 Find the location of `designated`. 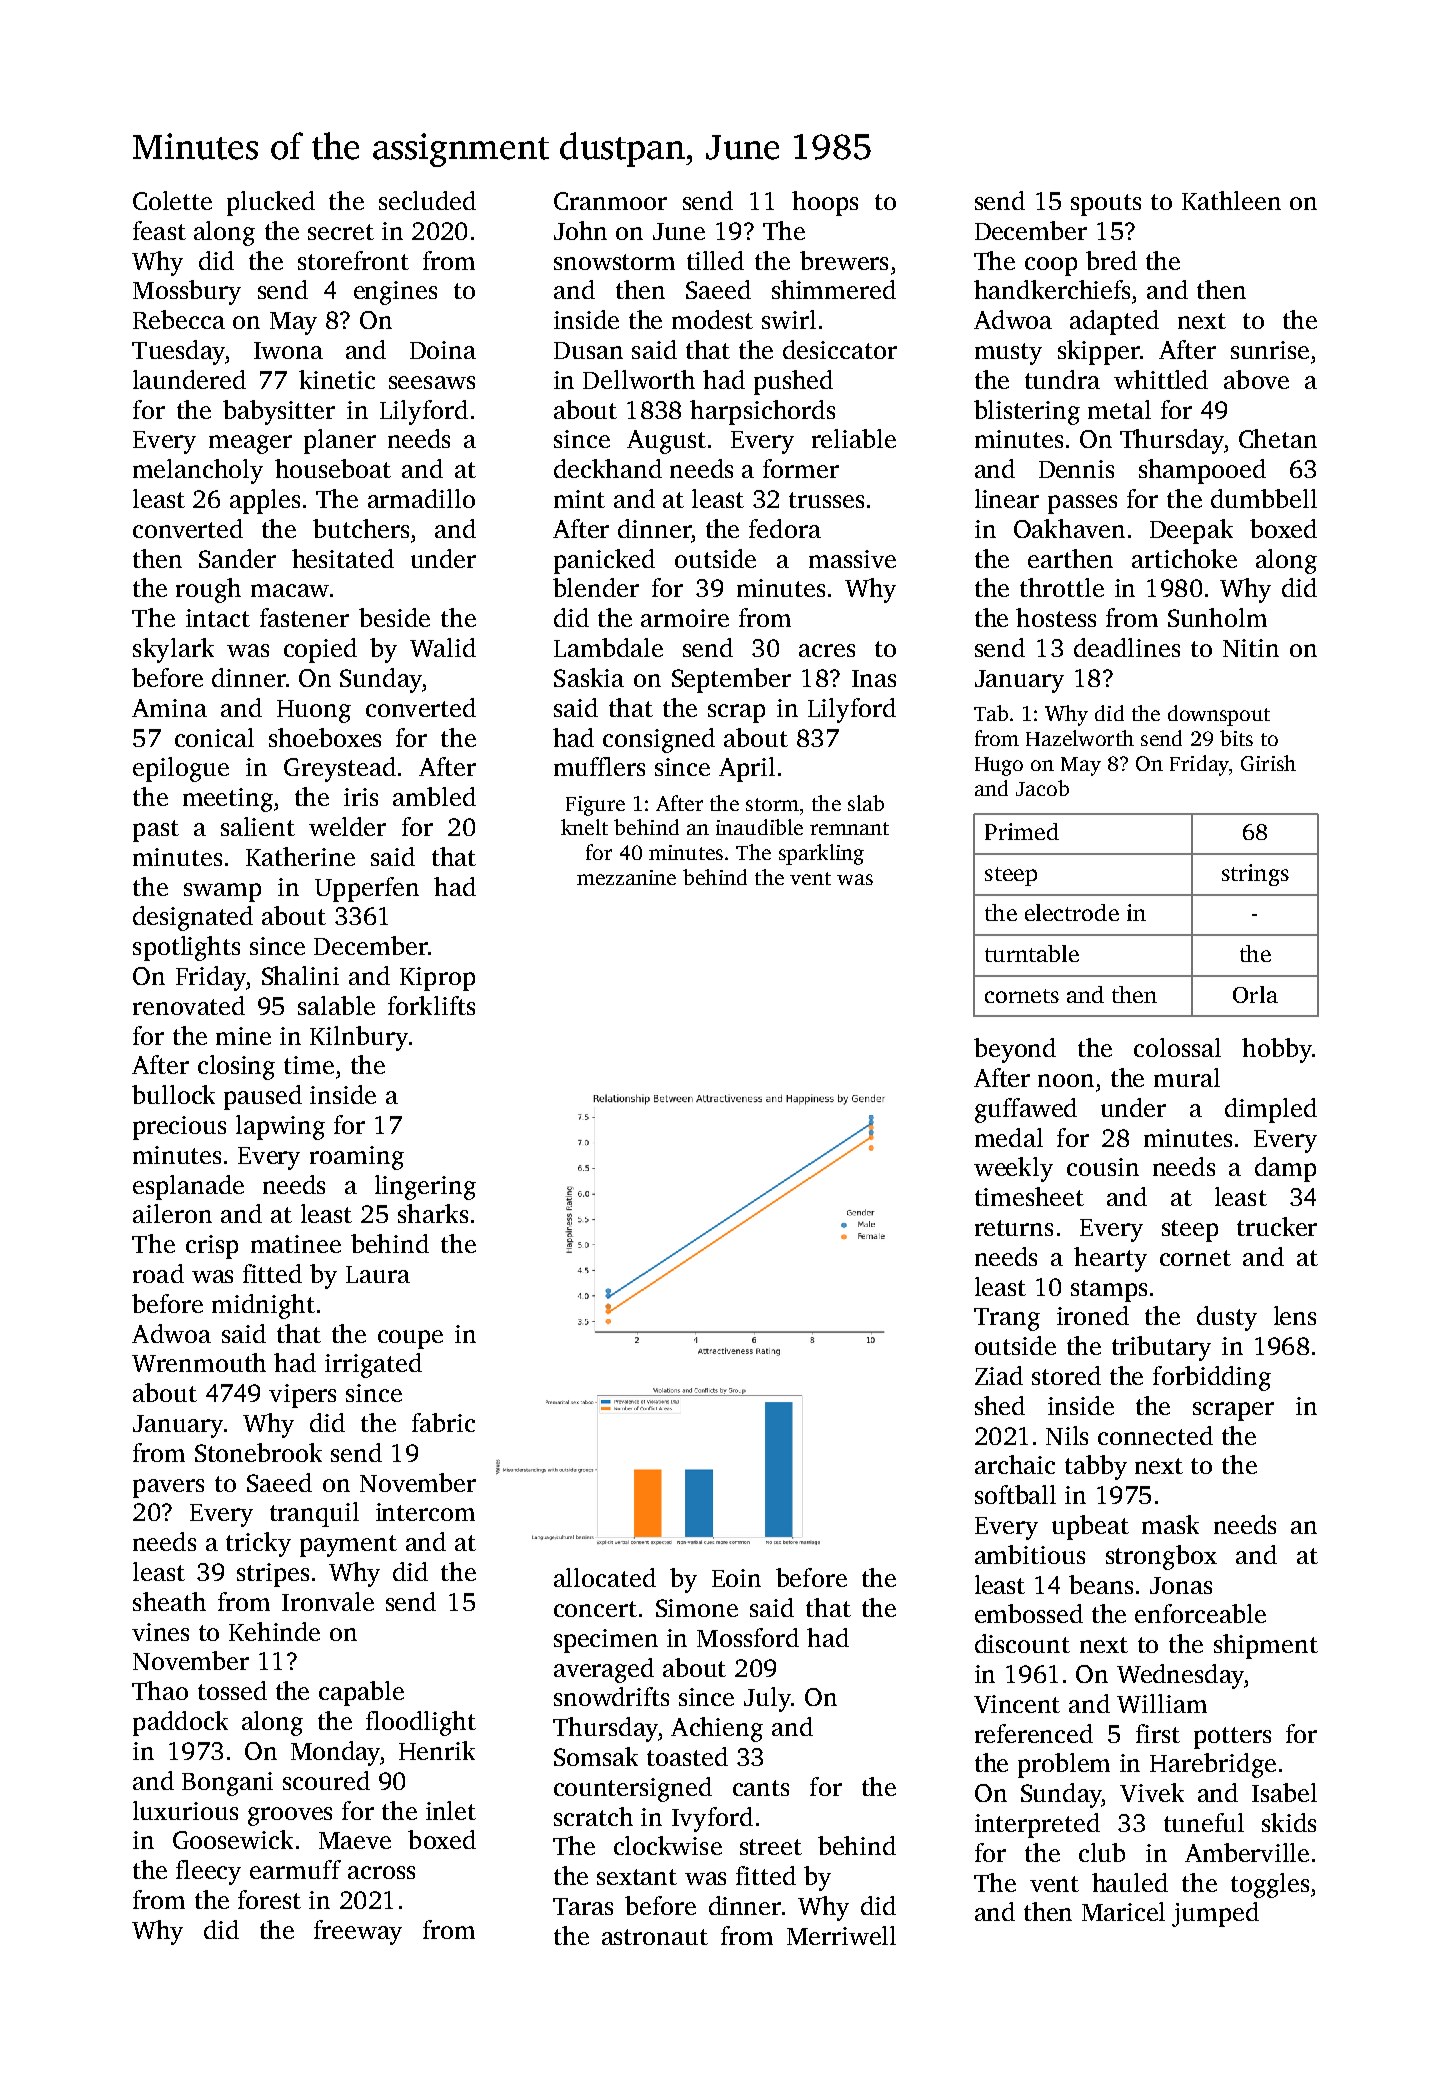

designated is located at coordinates (193, 918).
